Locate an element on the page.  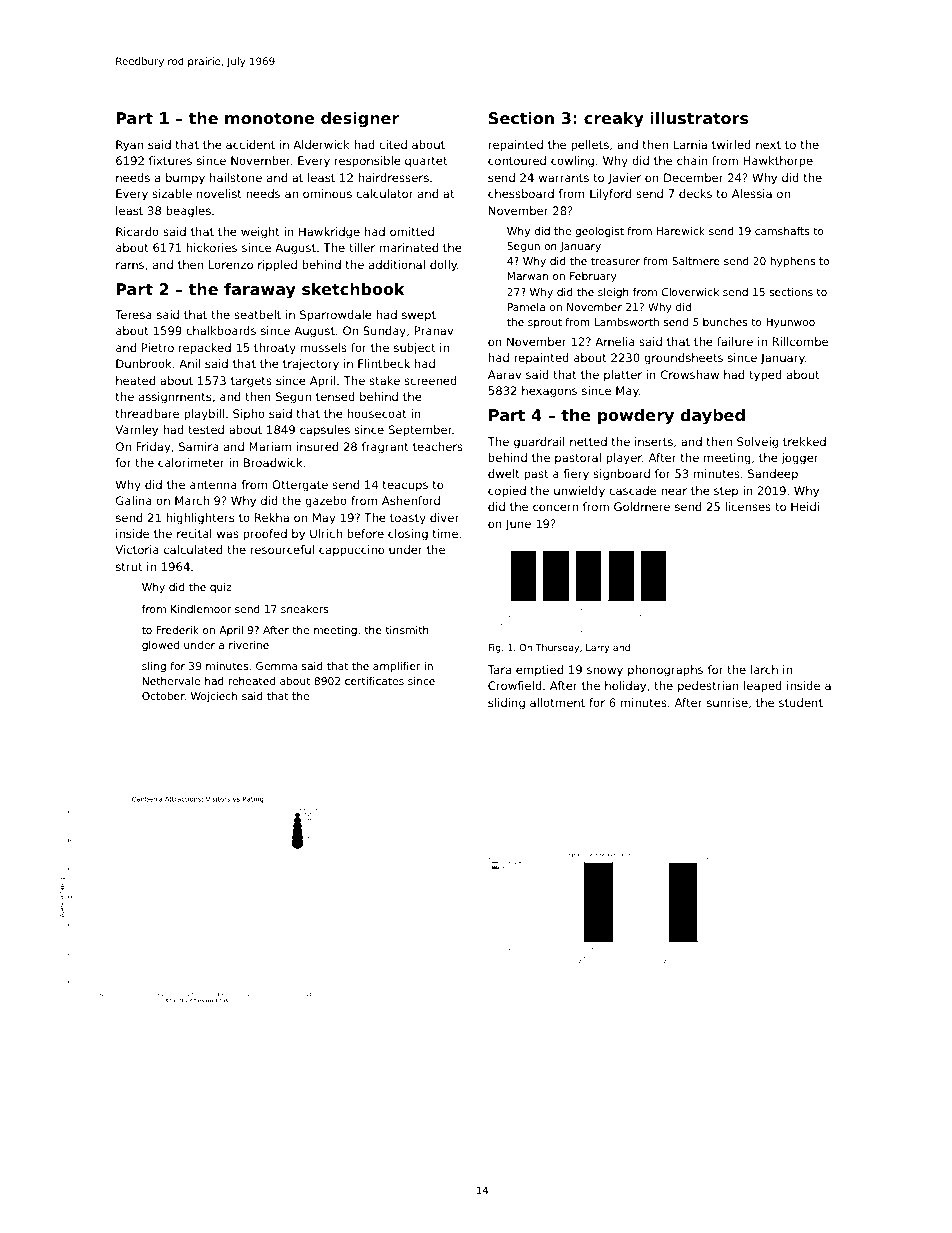
next is located at coordinates (768, 145).
